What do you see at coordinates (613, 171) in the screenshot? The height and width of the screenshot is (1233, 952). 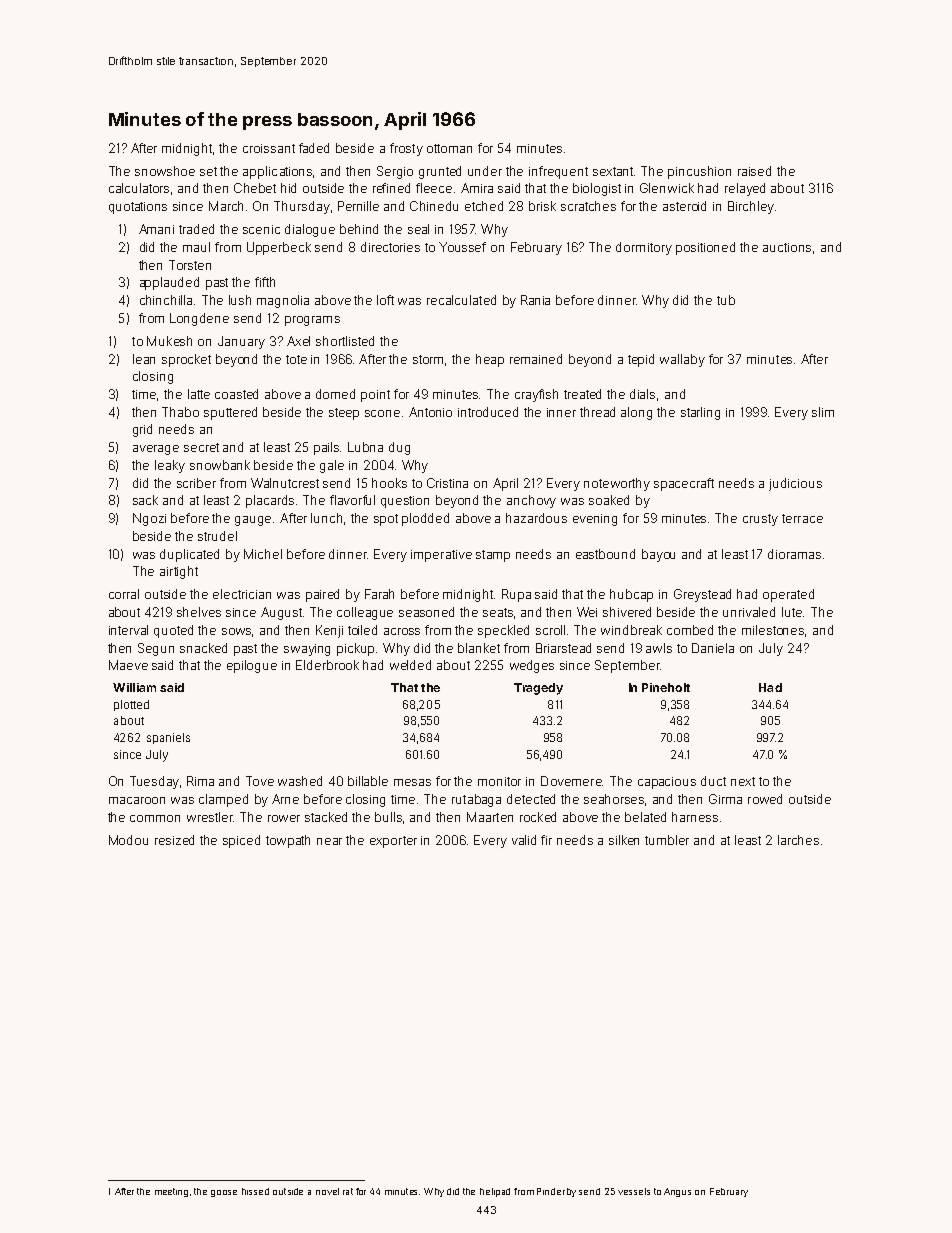 I see `sextant` at bounding box center [613, 171].
